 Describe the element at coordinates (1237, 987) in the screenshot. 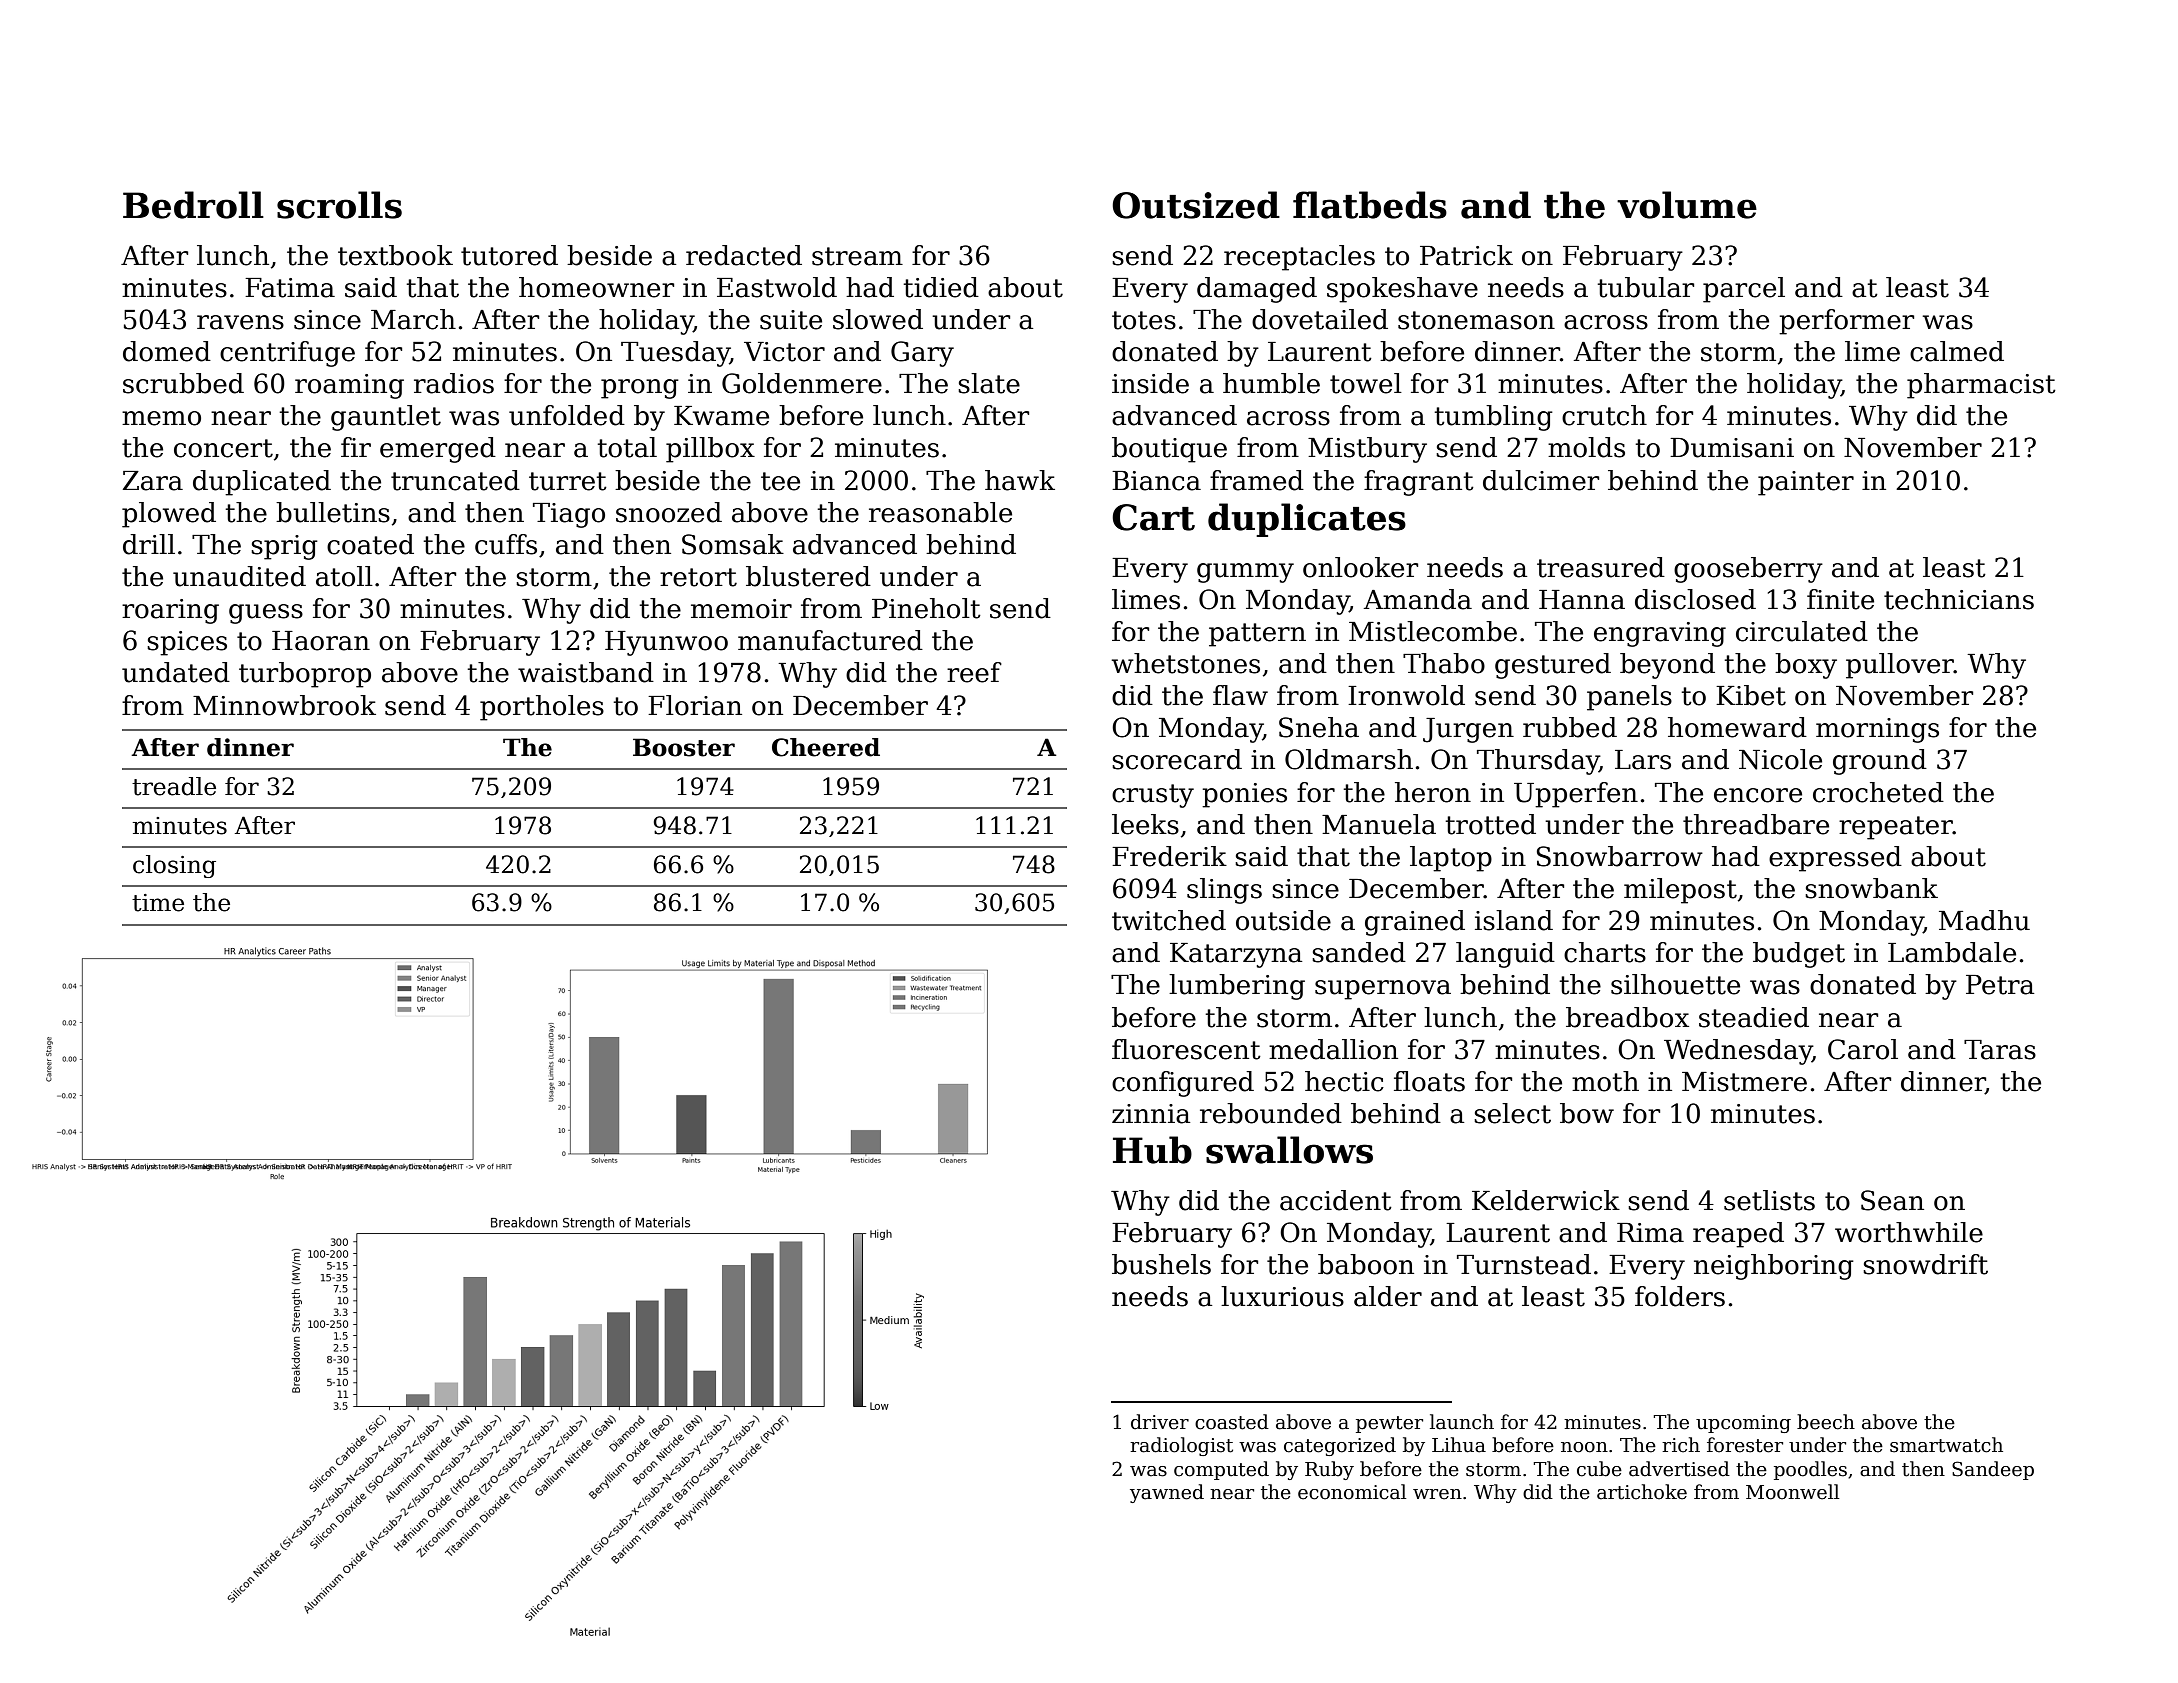

I see `lumbering` at that location.
